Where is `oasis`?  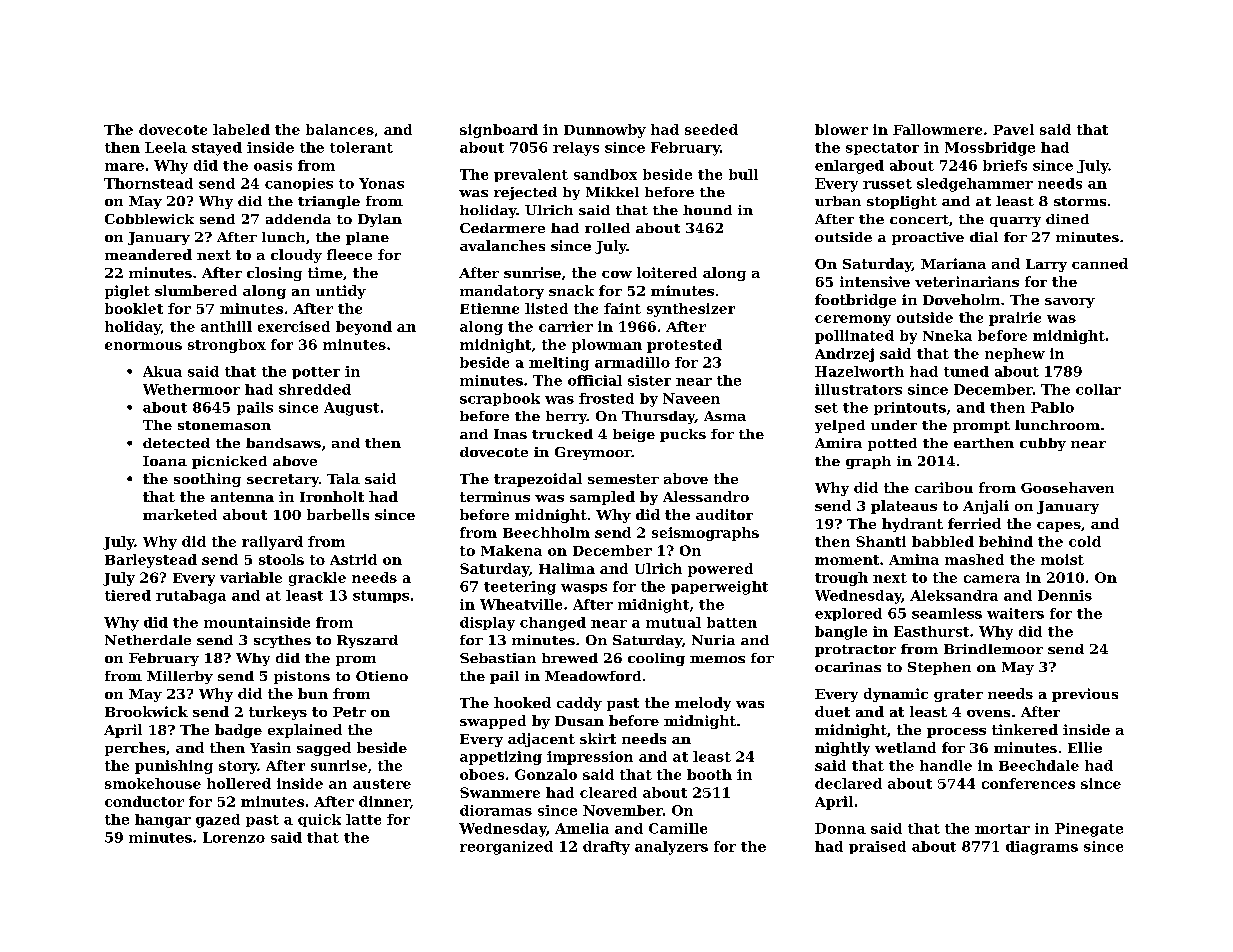
oasis is located at coordinates (273, 165).
